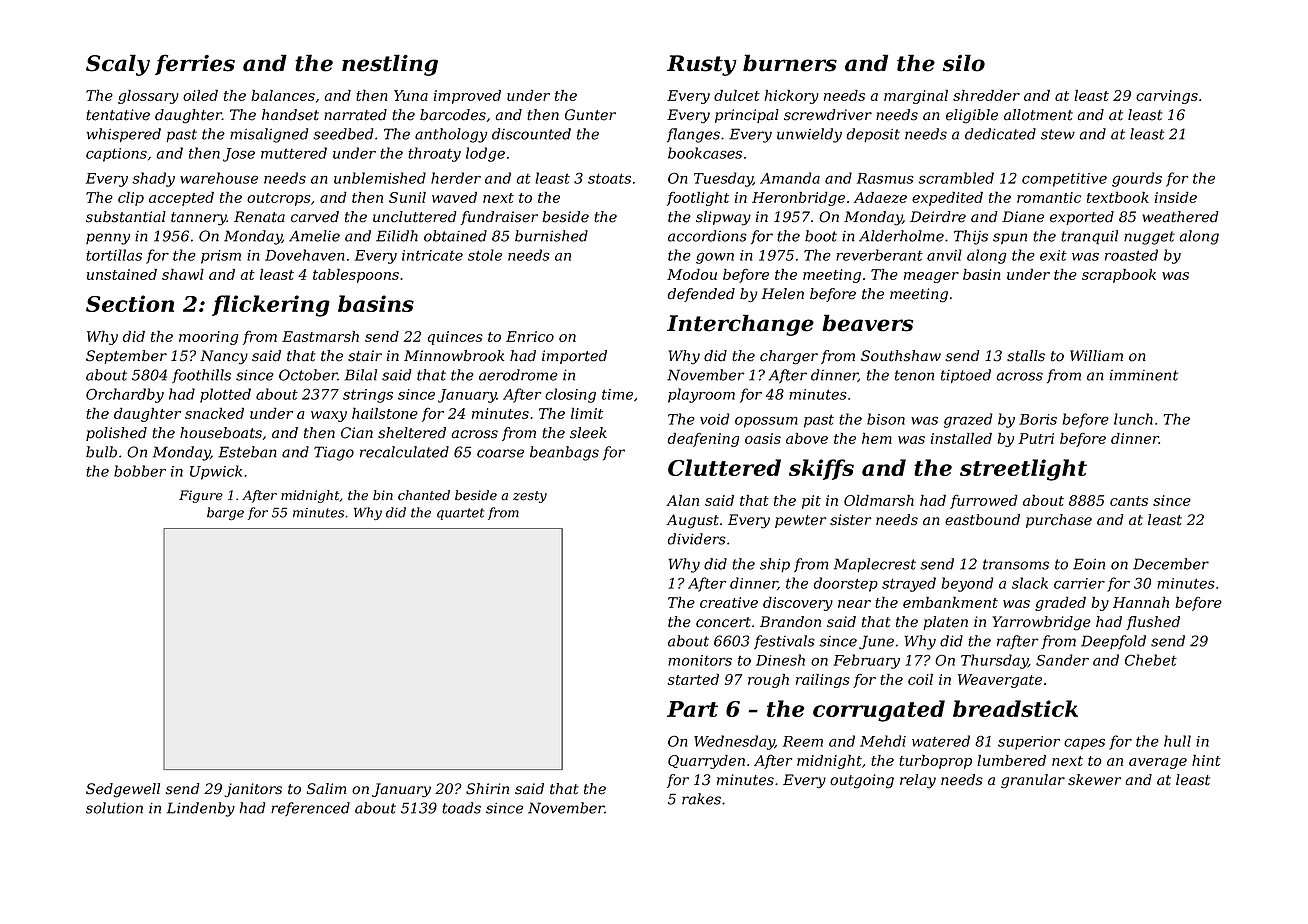 This image has height=924, width=1308. I want to click on Sedgewell, so click(123, 790).
